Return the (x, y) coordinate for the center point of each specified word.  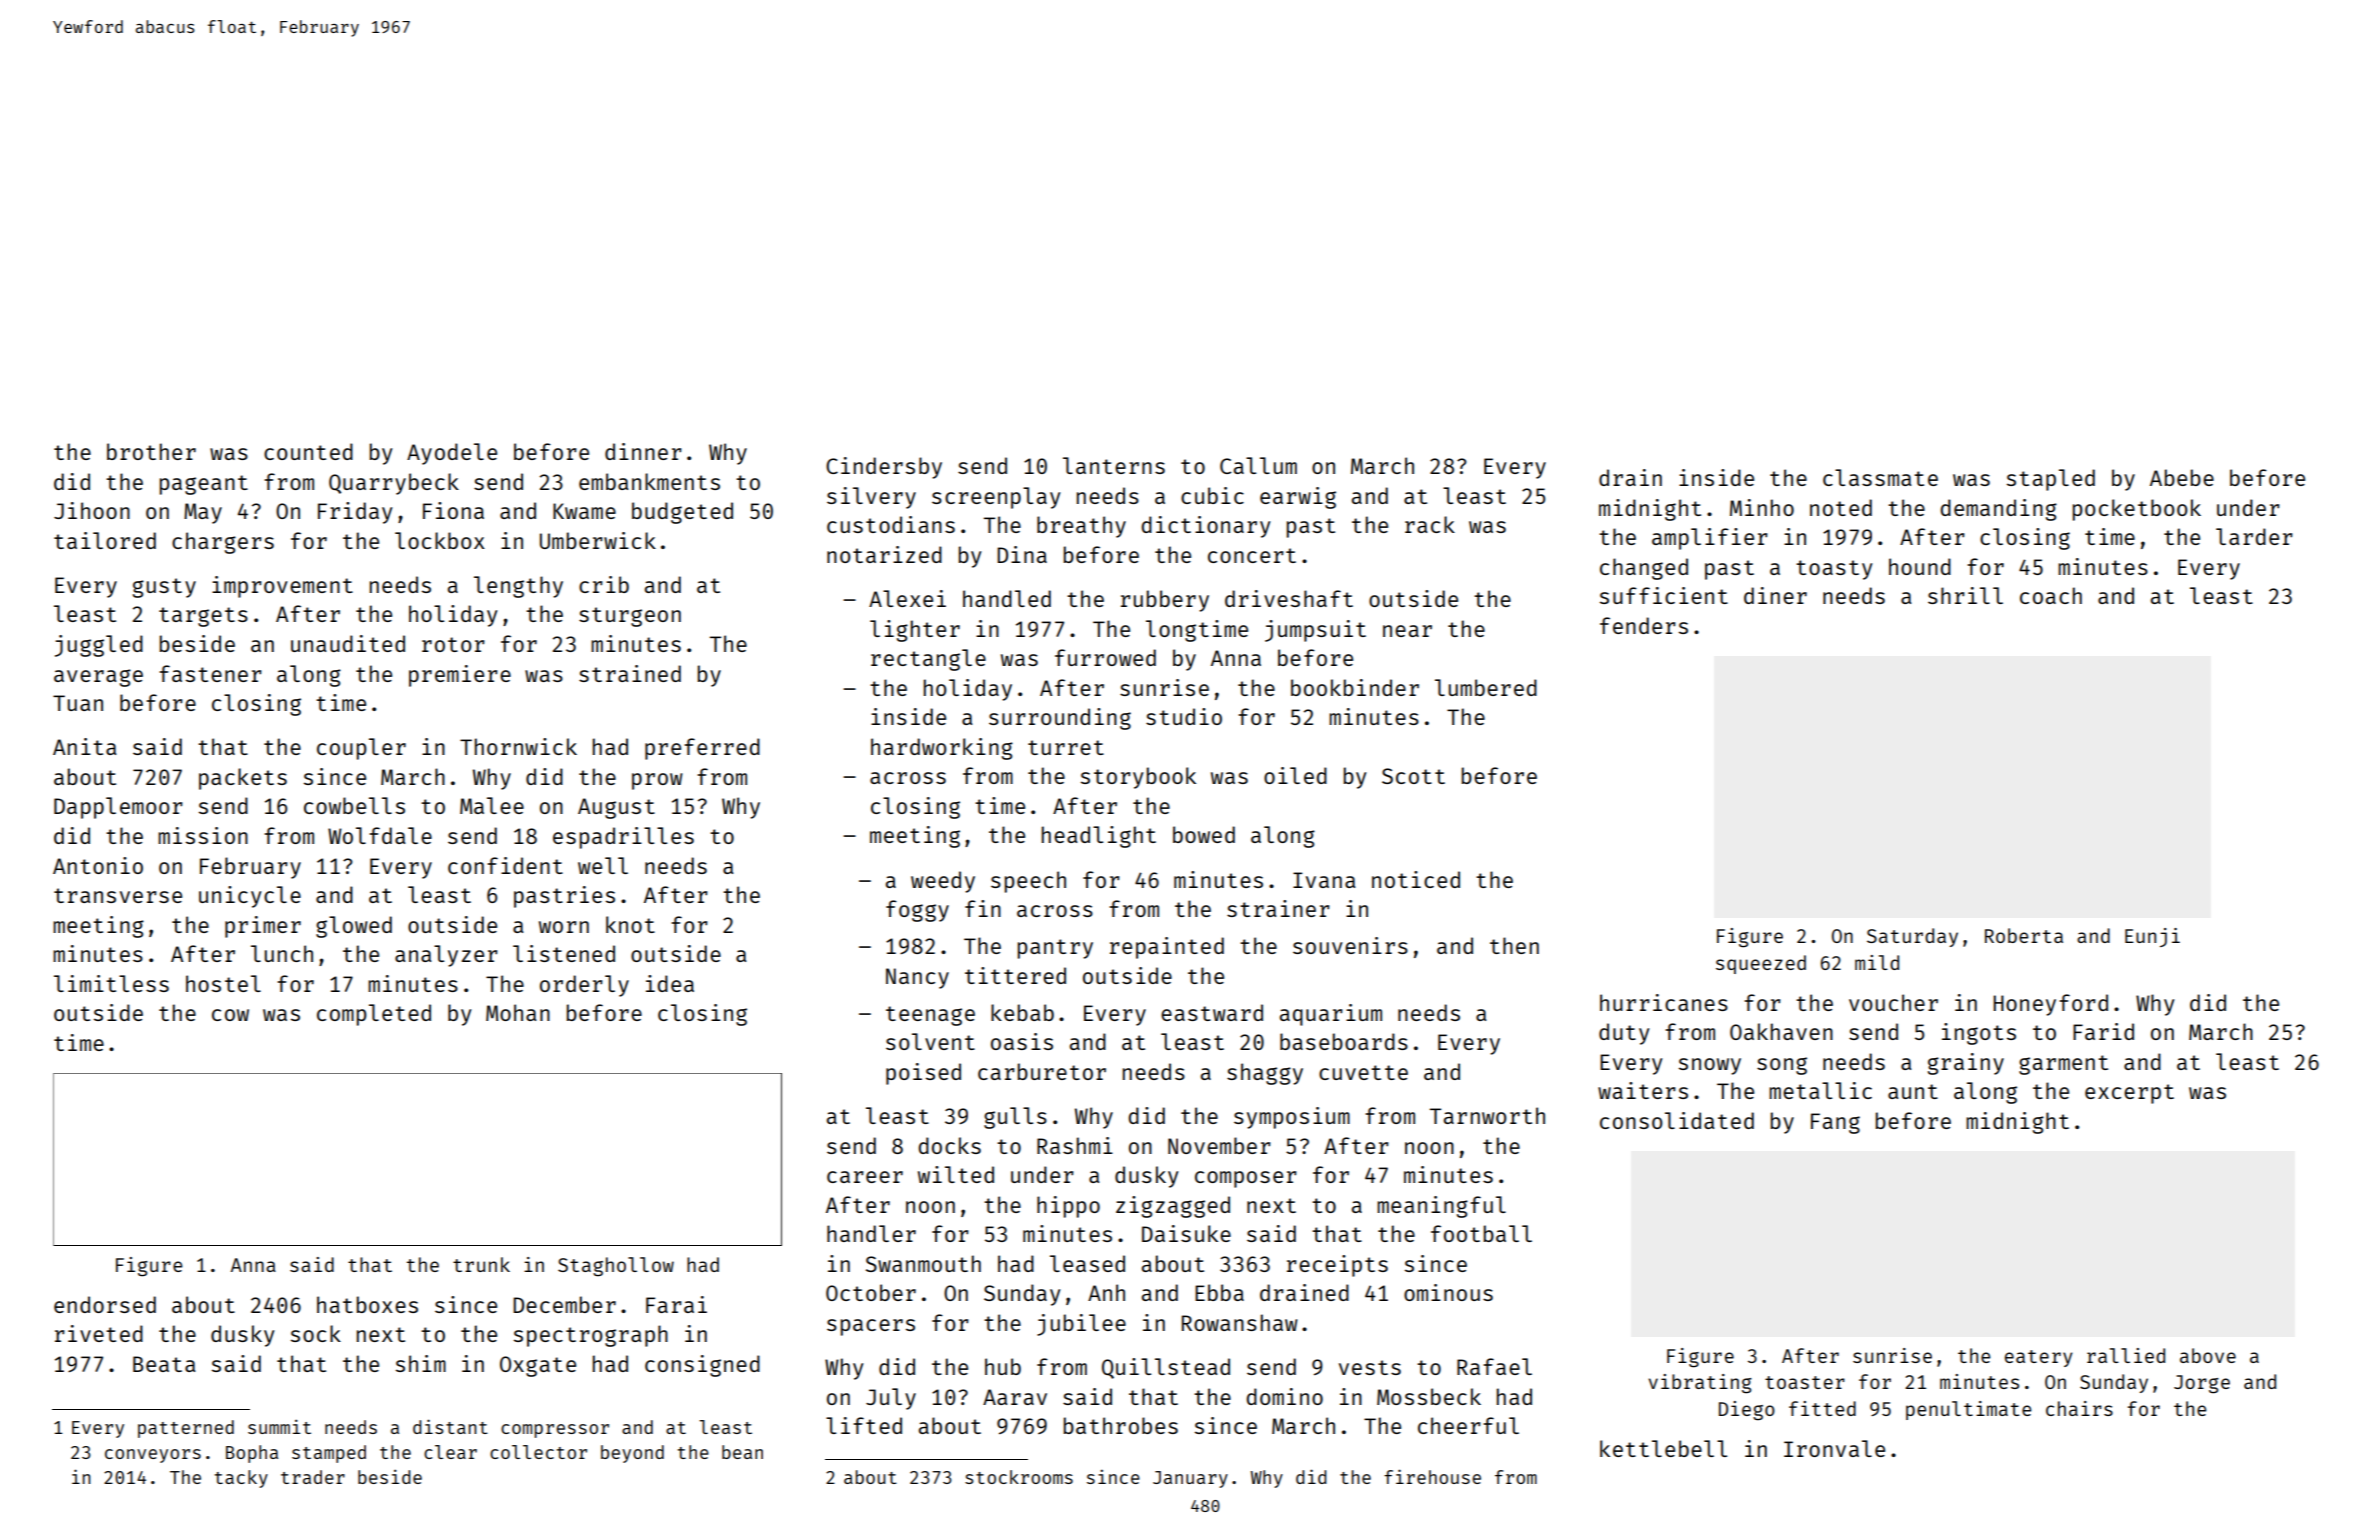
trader (313, 1477)
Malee (492, 805)
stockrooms (1019, 1477)
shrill (1965, 595)
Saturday (1912, 937)
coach (2051, 595)
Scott (1413, 776)
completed (374, 1015)
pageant (204, 485)
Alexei (907, 598)
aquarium (1331, 1015)
